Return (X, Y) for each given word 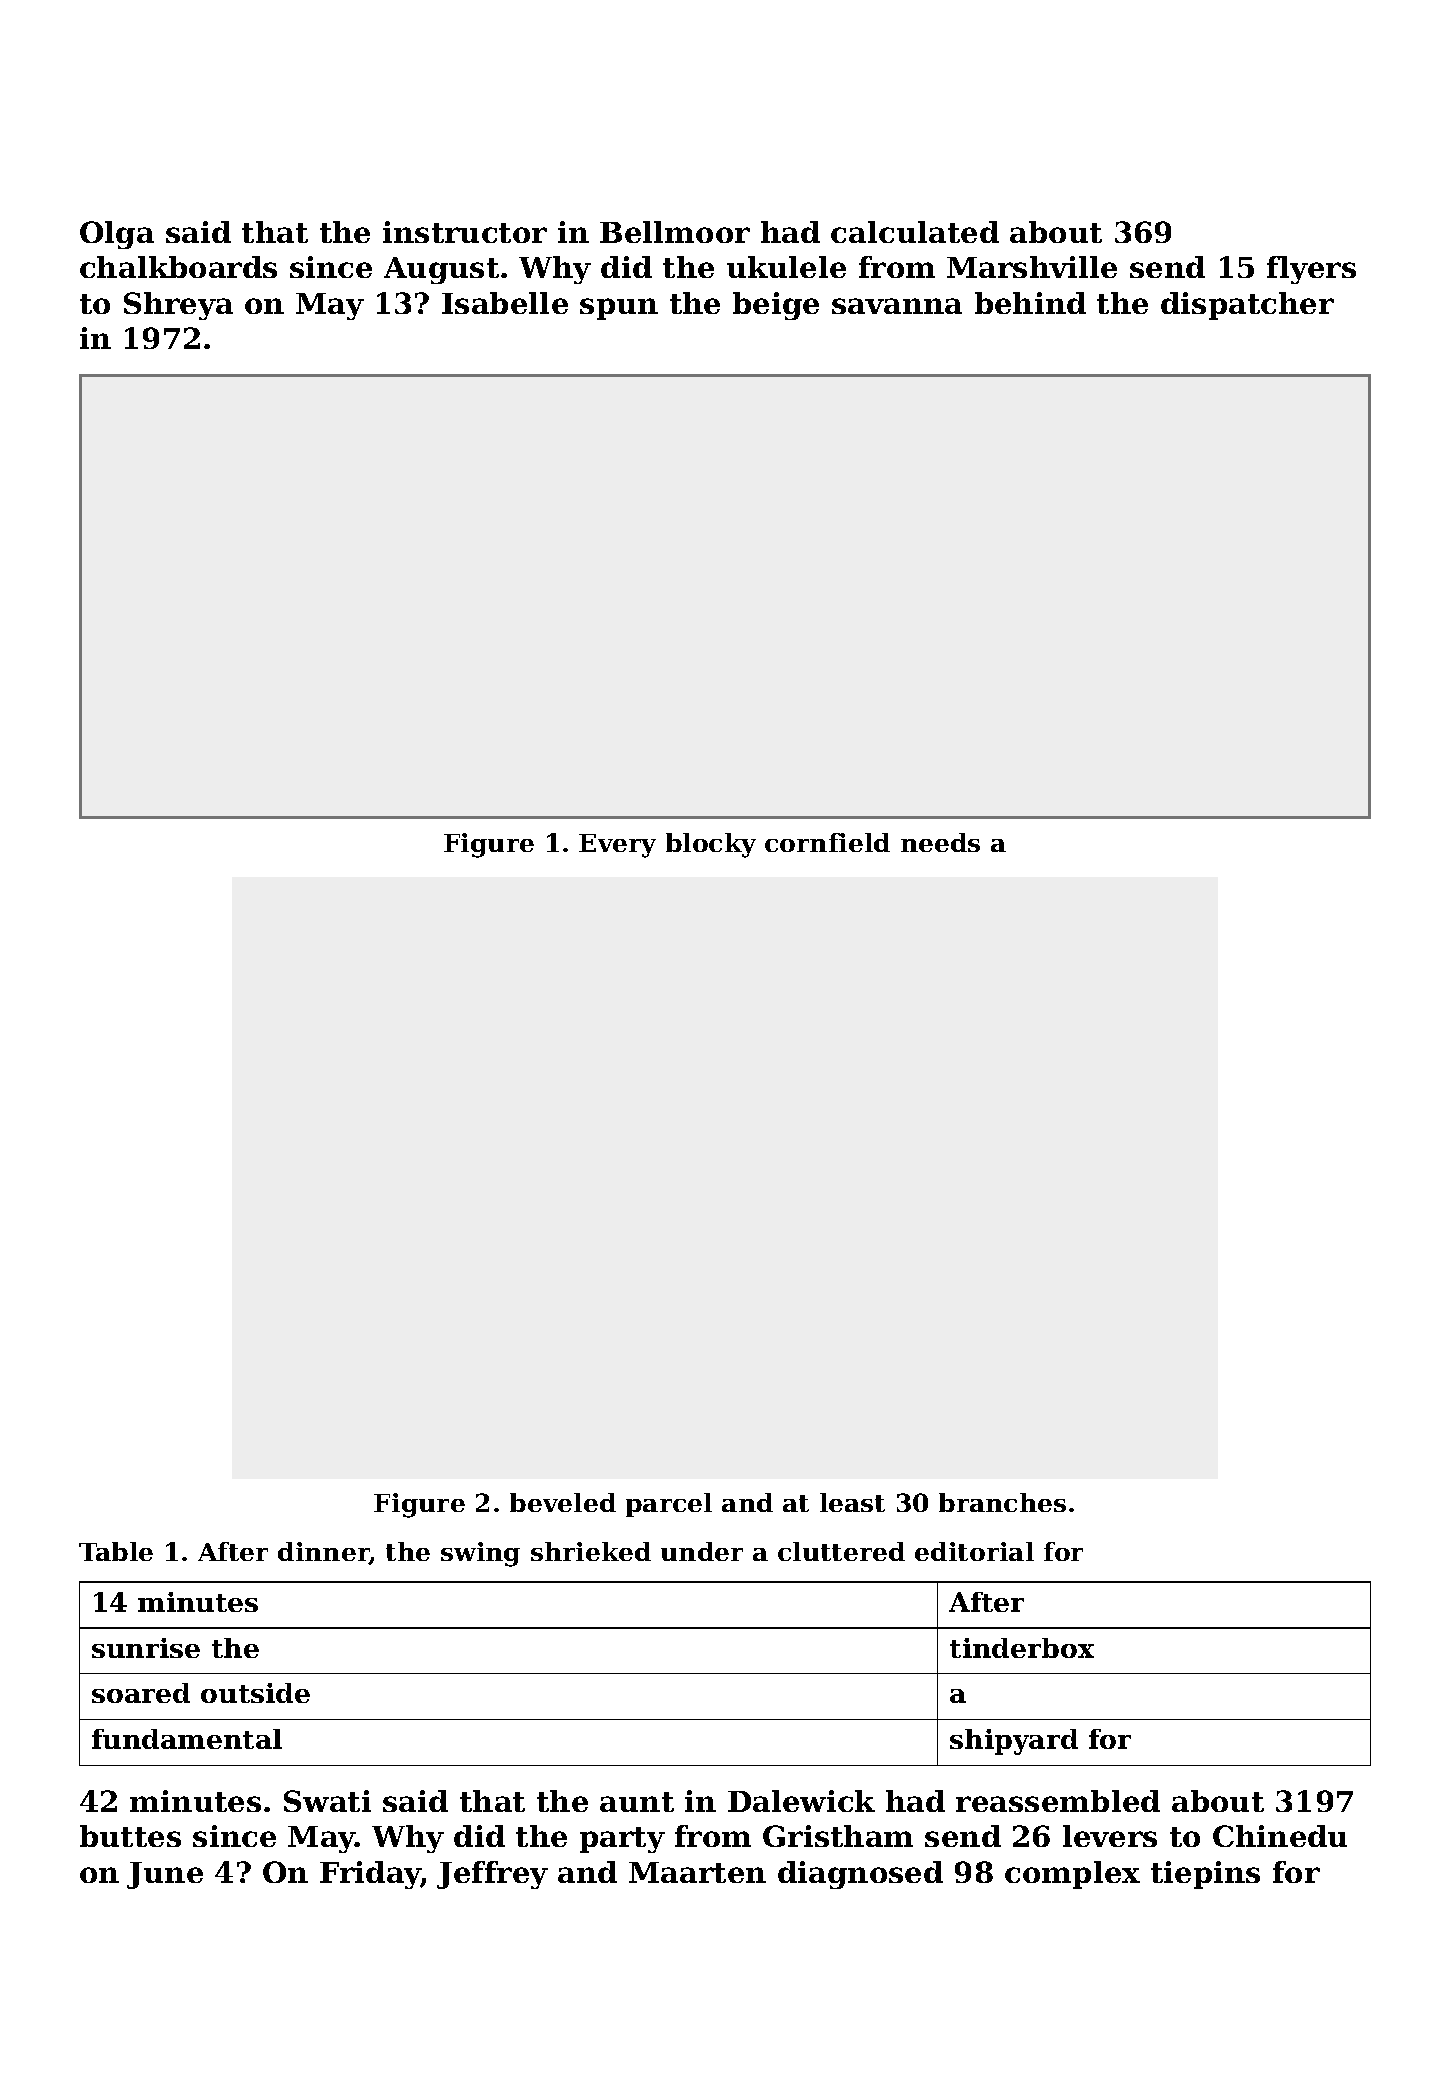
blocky (711, 845)
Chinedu (1280, 1836)
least (852, 1502)
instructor (465, 232)
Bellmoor (675, 232)
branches (1002, 1502)
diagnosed (860, 1875)
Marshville (1032, 267)
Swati (327, 1801)
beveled (563, 1502)
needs (940, 842)
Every (617, 846)
